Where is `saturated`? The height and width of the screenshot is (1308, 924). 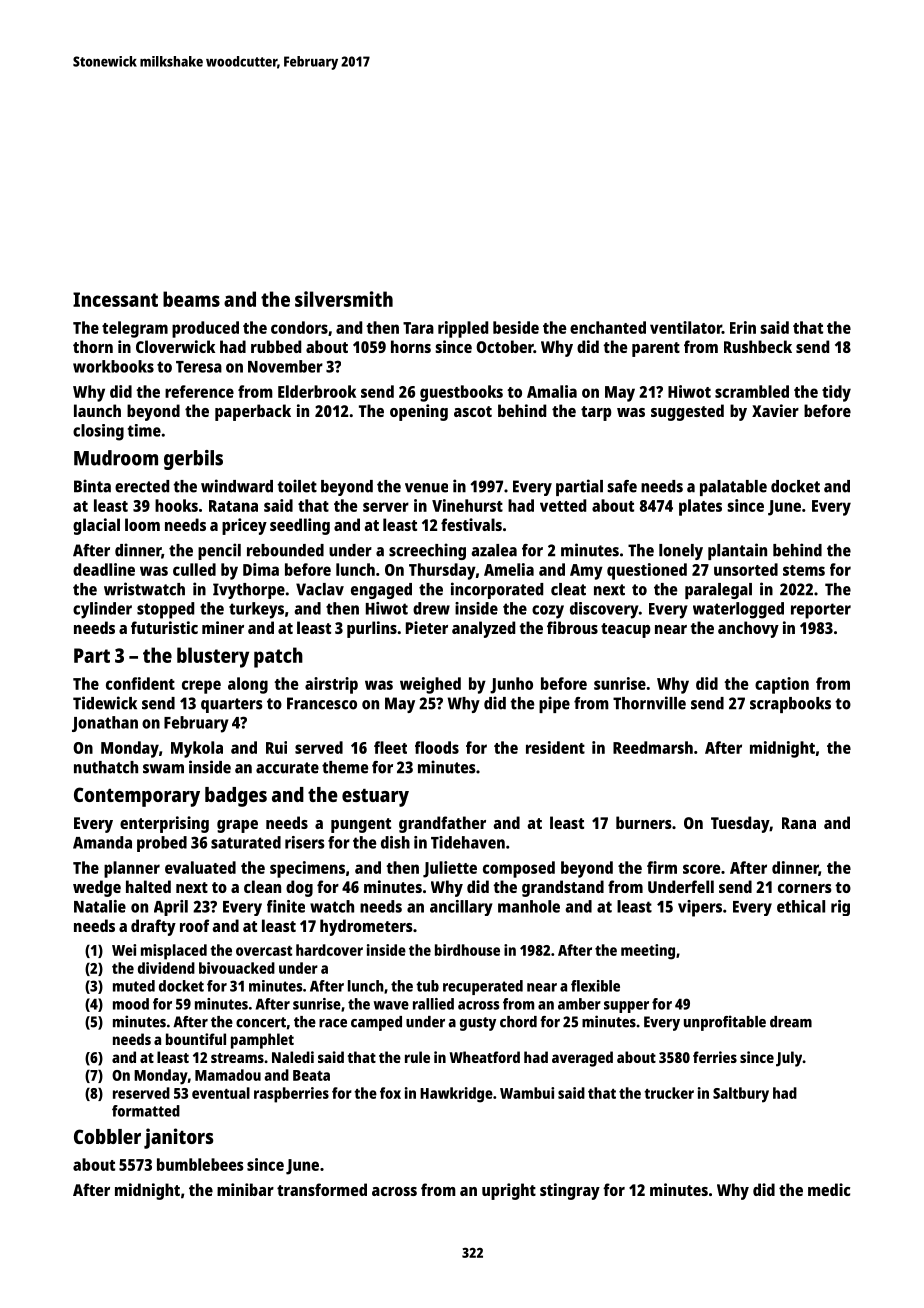
saturated is located at coordinates (246, 842).
